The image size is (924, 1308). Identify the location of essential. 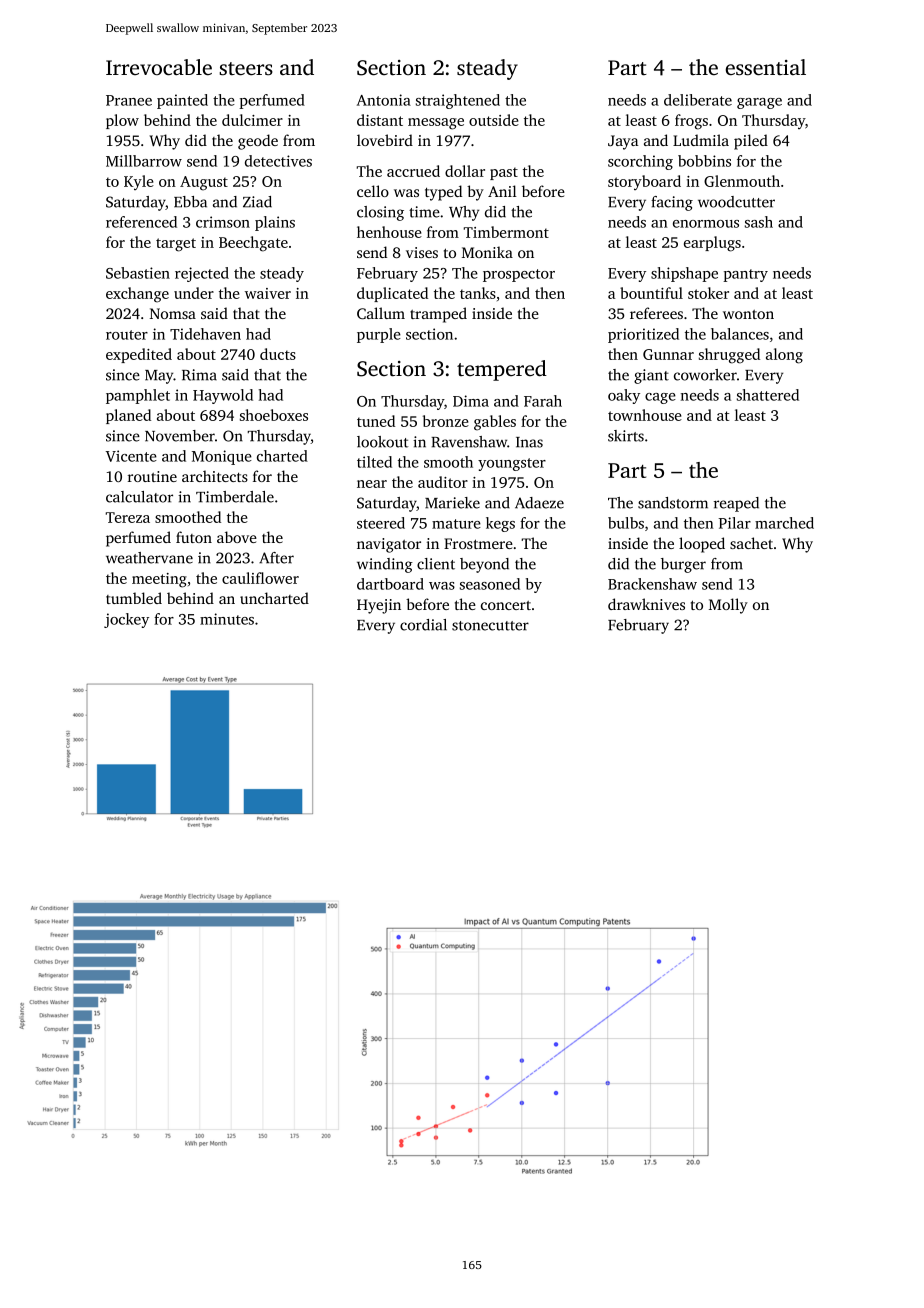
(766, 67).
